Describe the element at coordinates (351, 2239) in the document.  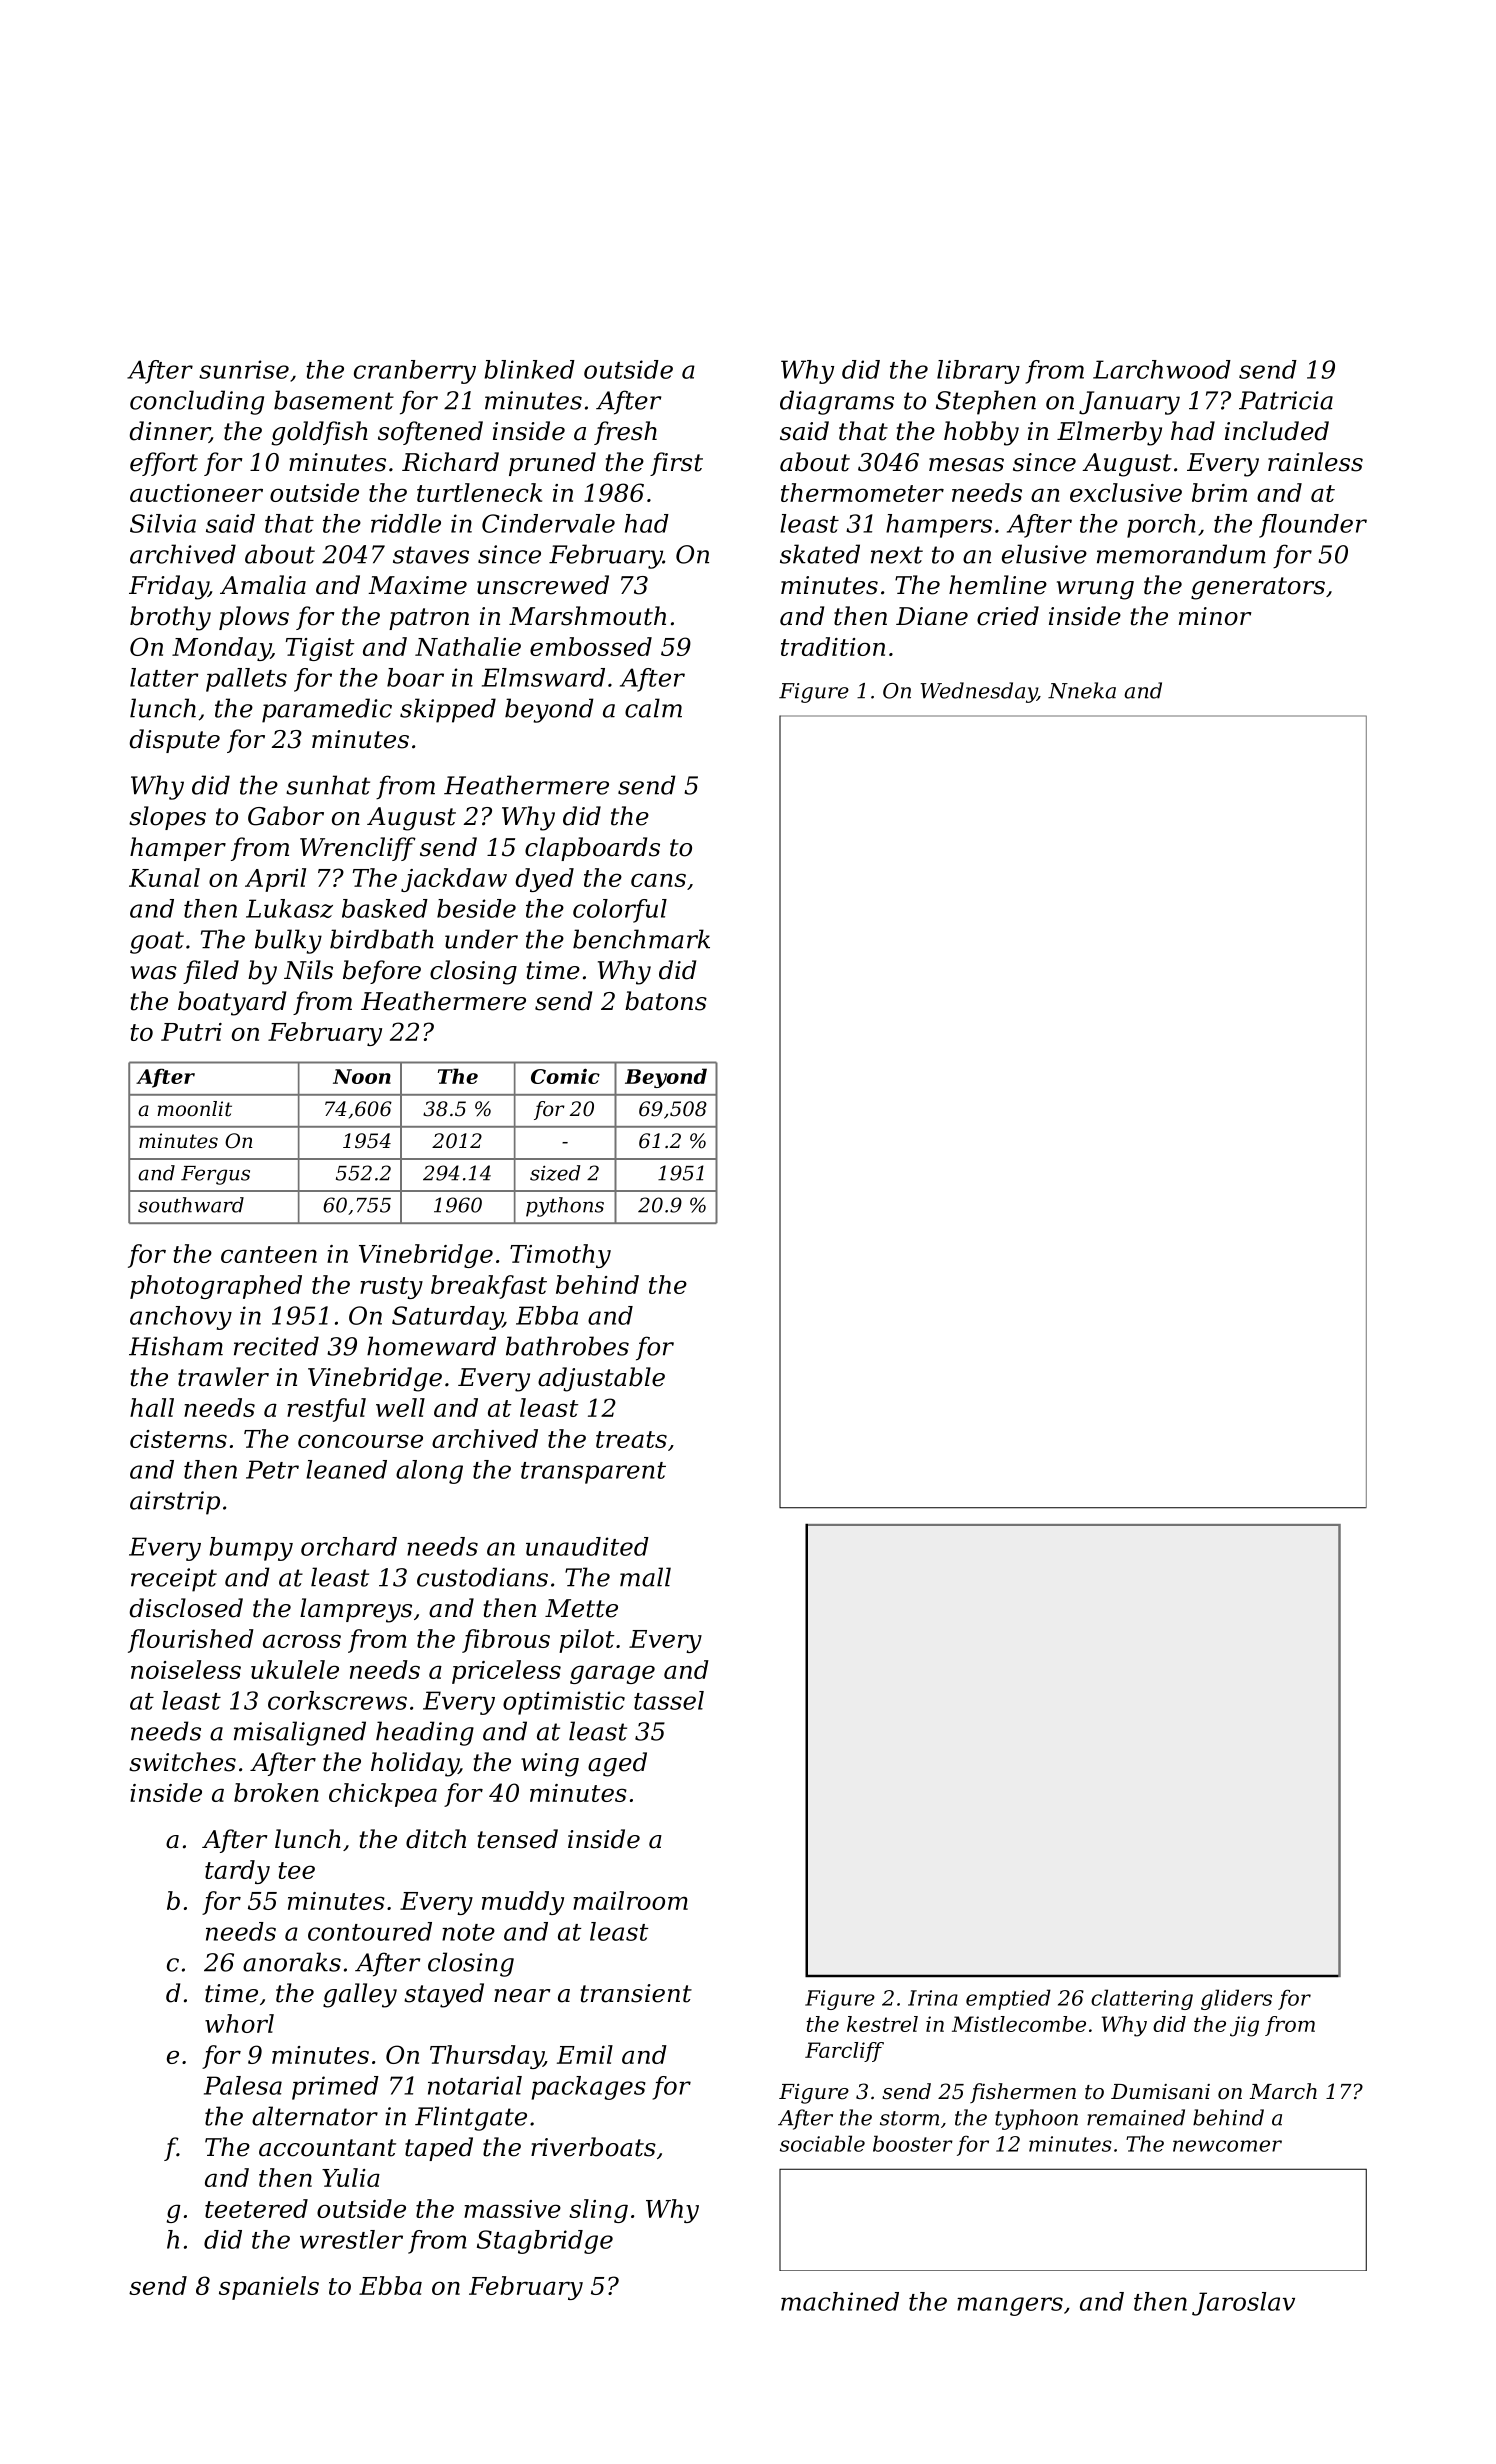
I see `wrestler` at that location.
